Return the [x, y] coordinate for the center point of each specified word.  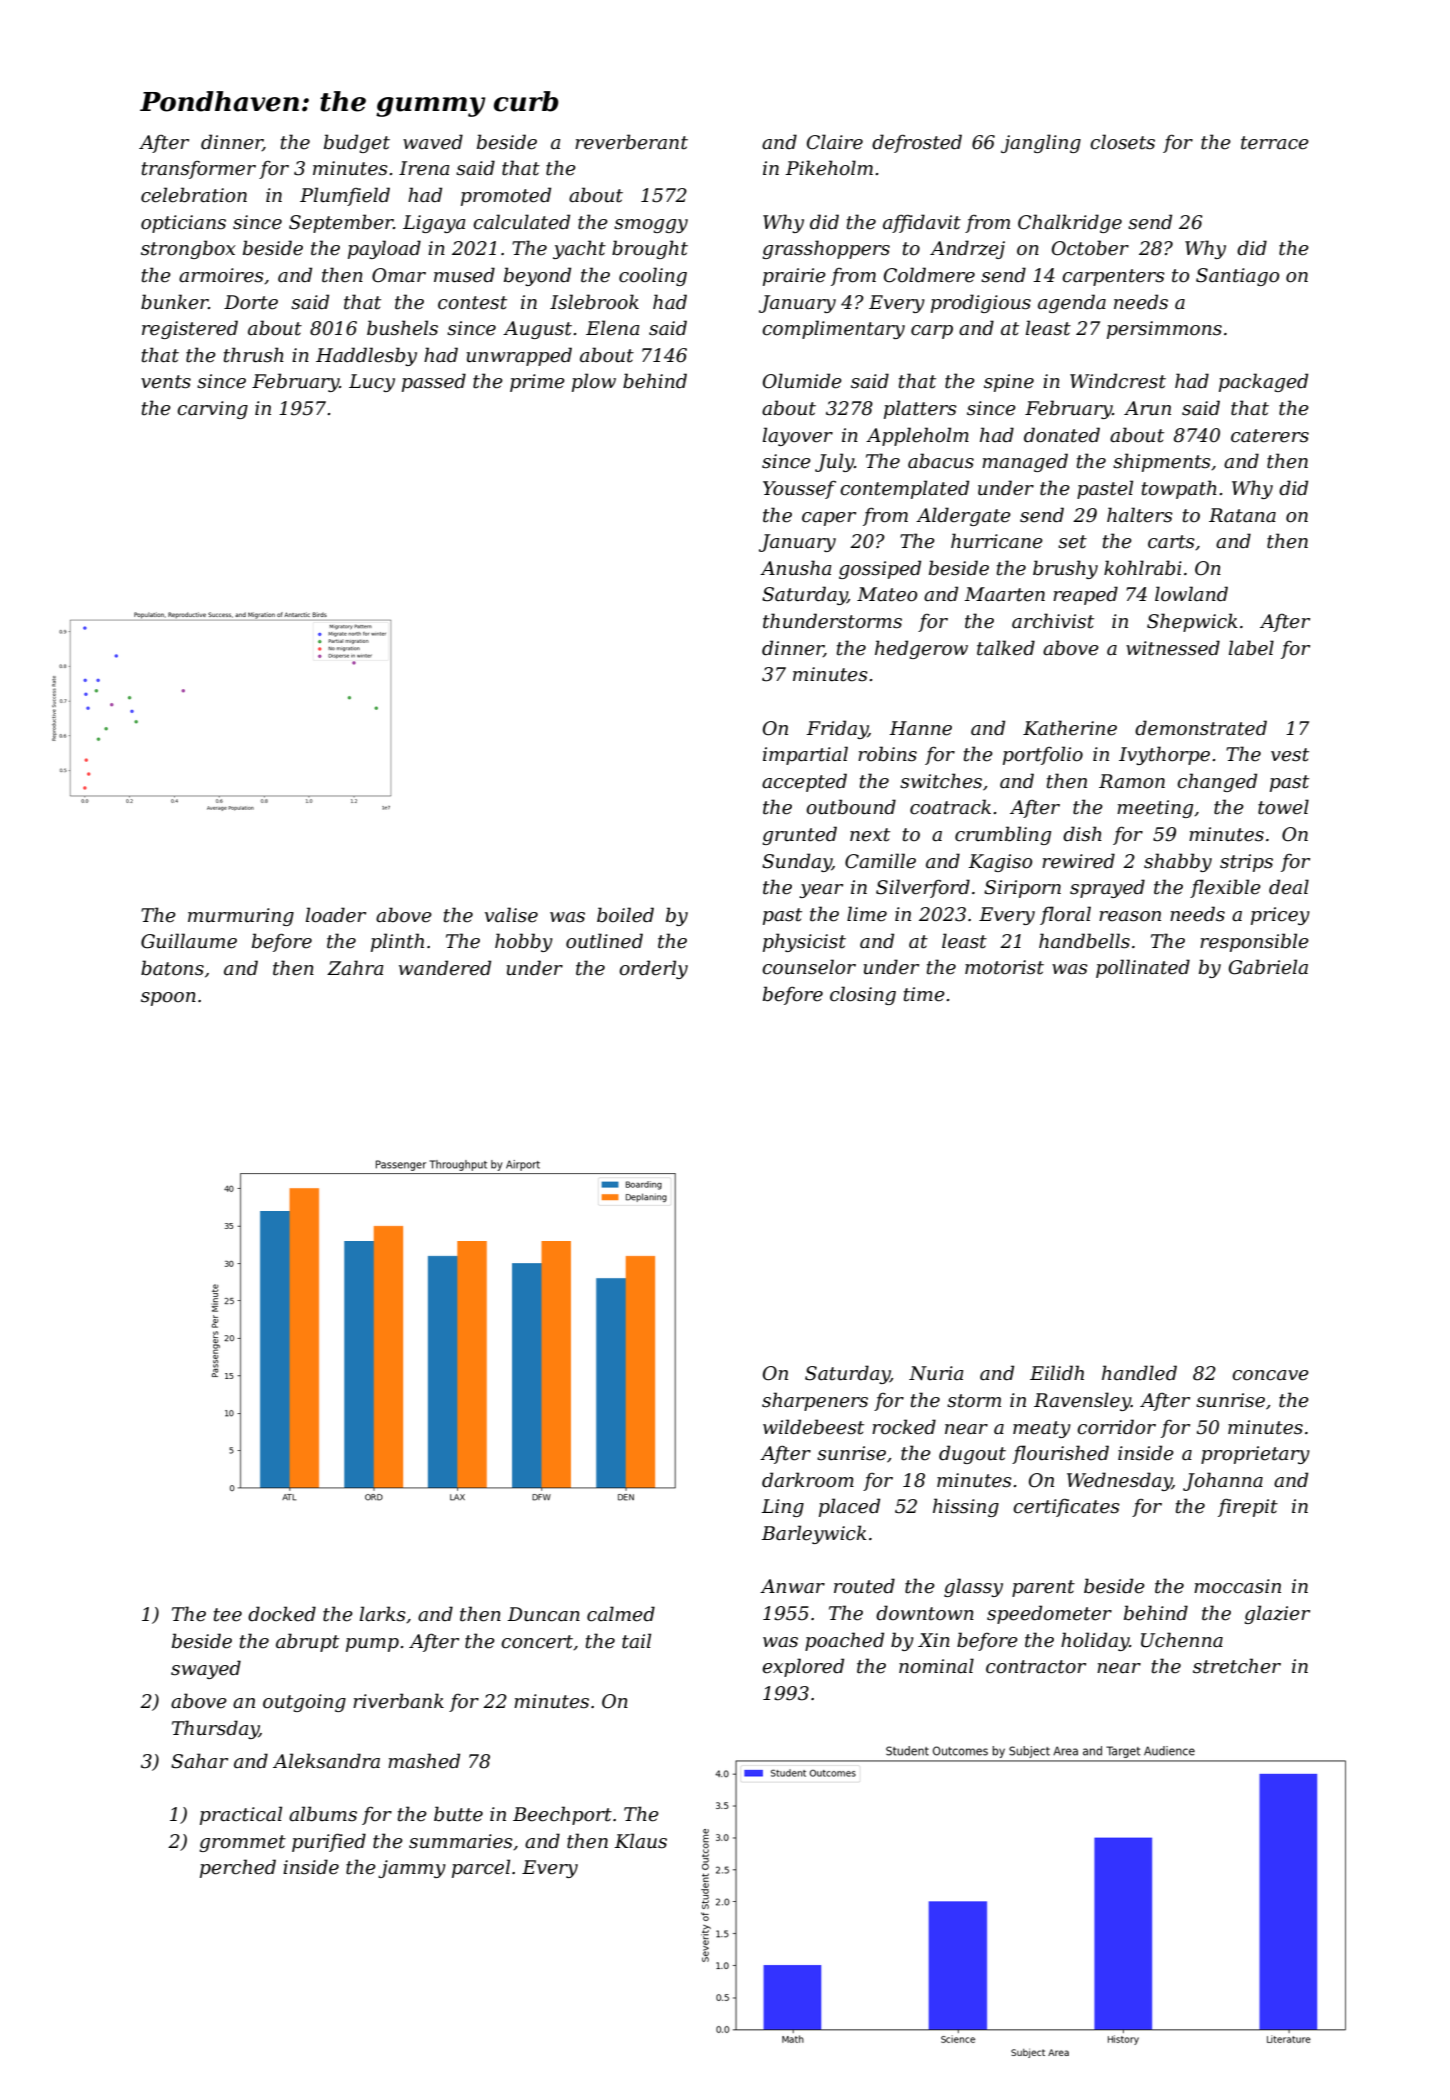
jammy [412, 1869]
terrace [1275, 143]
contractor [1036, 1667]
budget [357, 143]
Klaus [640, 1841]
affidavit [922, 223]
